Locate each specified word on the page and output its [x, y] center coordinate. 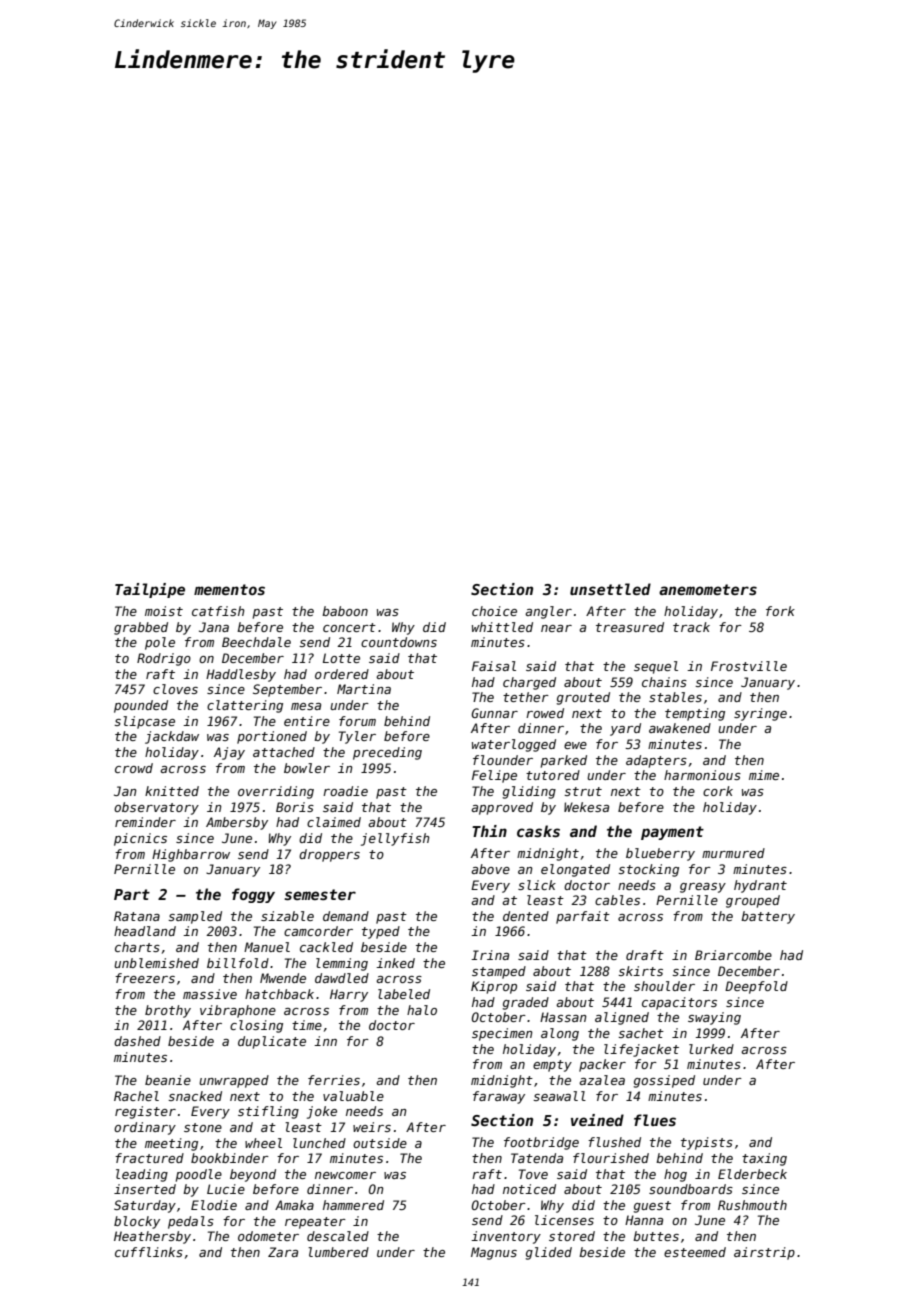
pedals [191, 1222]
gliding [529, 792]
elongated [575, 870]
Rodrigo [164, 659]
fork [780, 611]
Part [132, 894]
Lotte [341, 658]
